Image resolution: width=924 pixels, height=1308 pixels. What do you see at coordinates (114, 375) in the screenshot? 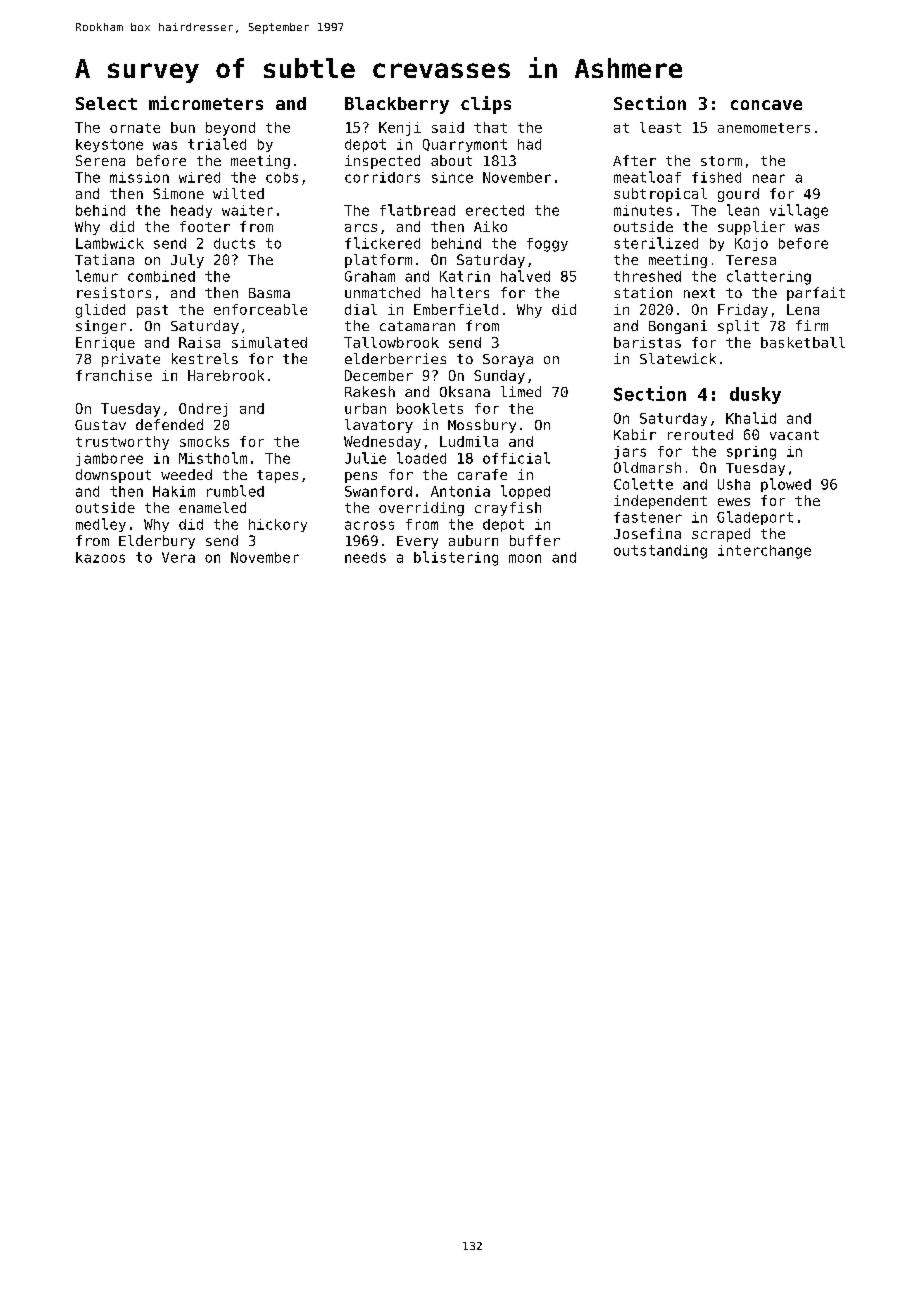
I see `franchise` at bounding box center [114, 375].
